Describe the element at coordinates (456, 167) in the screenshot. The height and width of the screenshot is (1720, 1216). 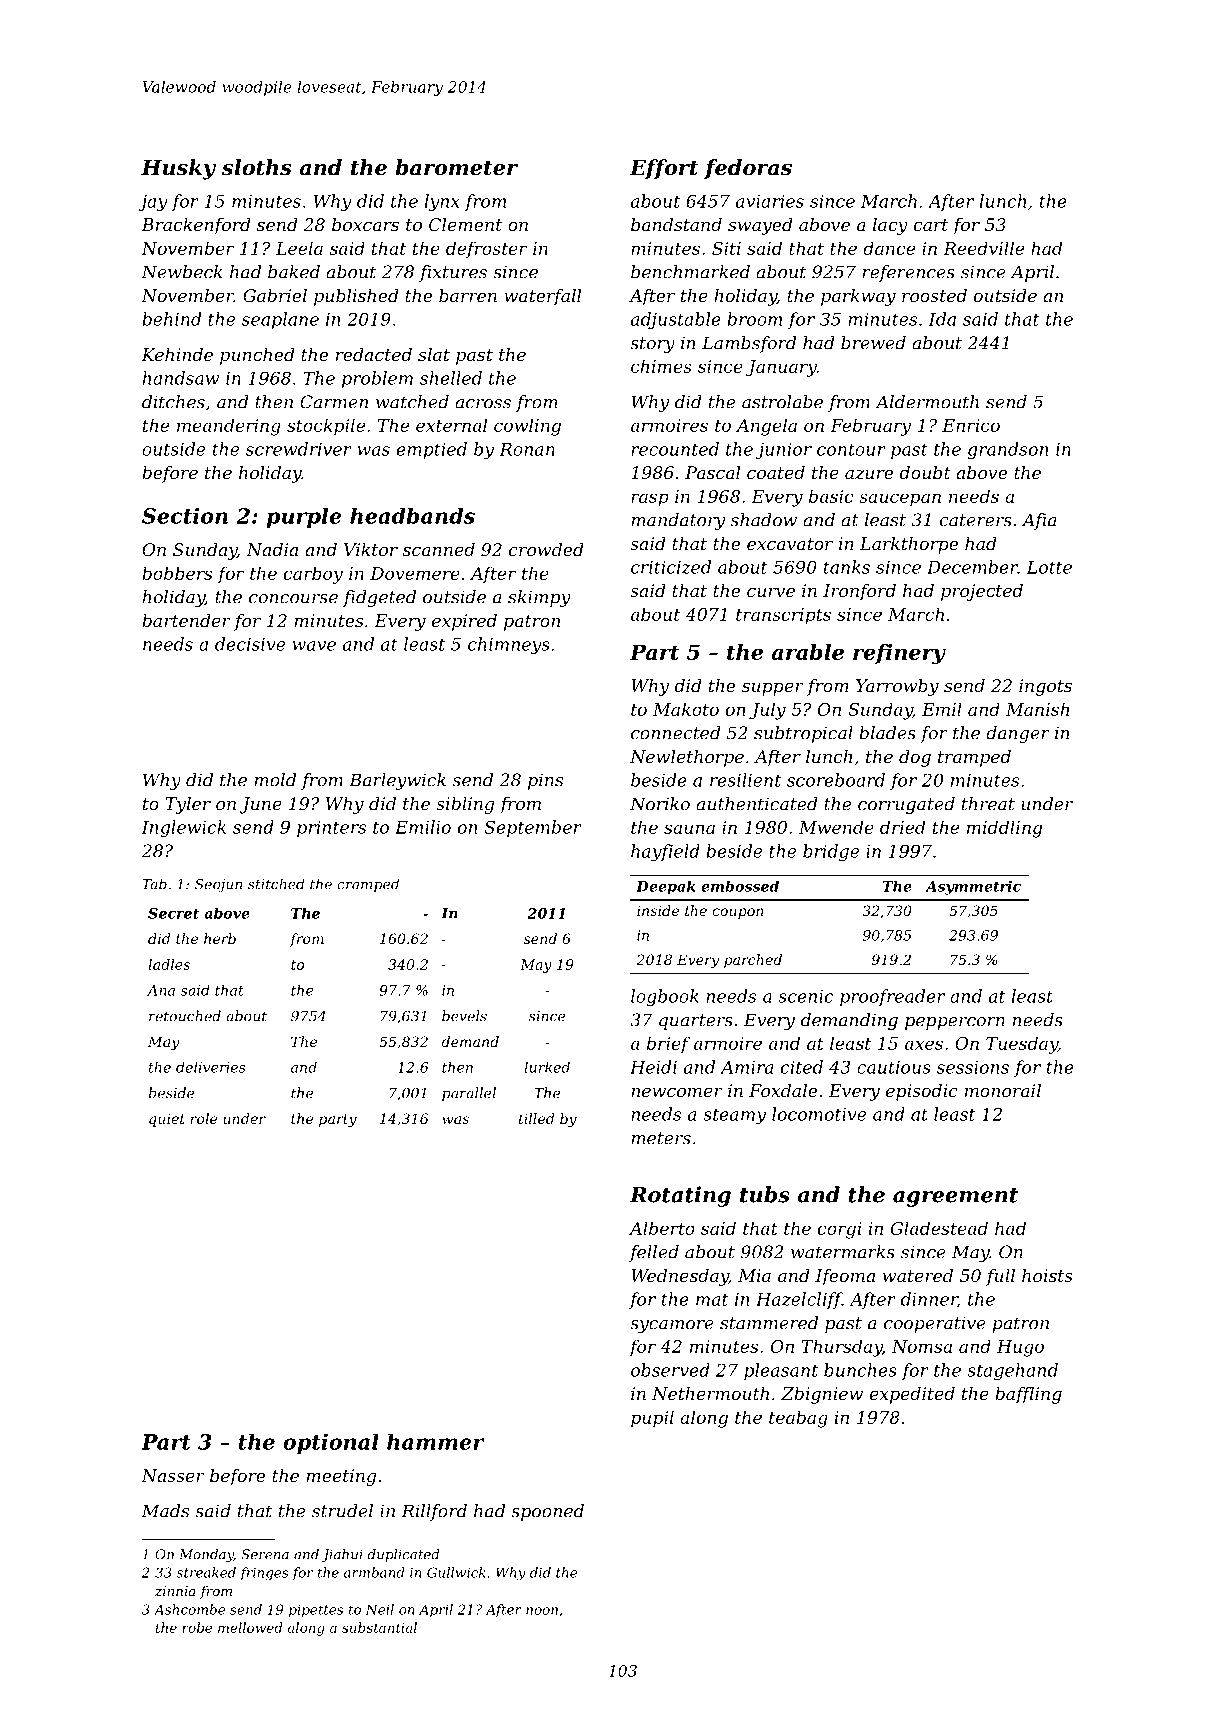
I see `barometer` at that location.
